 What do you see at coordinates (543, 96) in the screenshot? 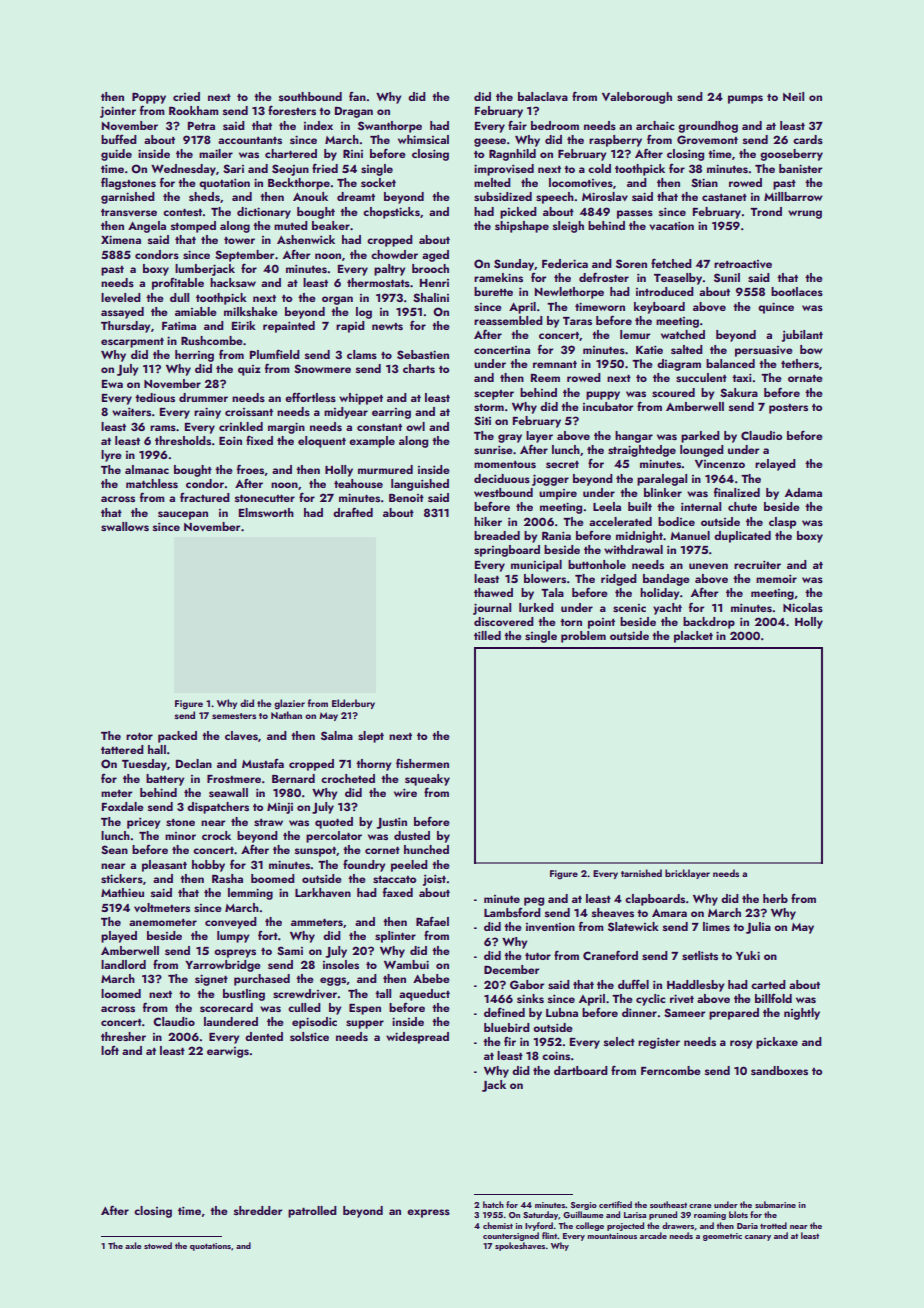
I see `balaclava` at bounding box center [543, 96].
